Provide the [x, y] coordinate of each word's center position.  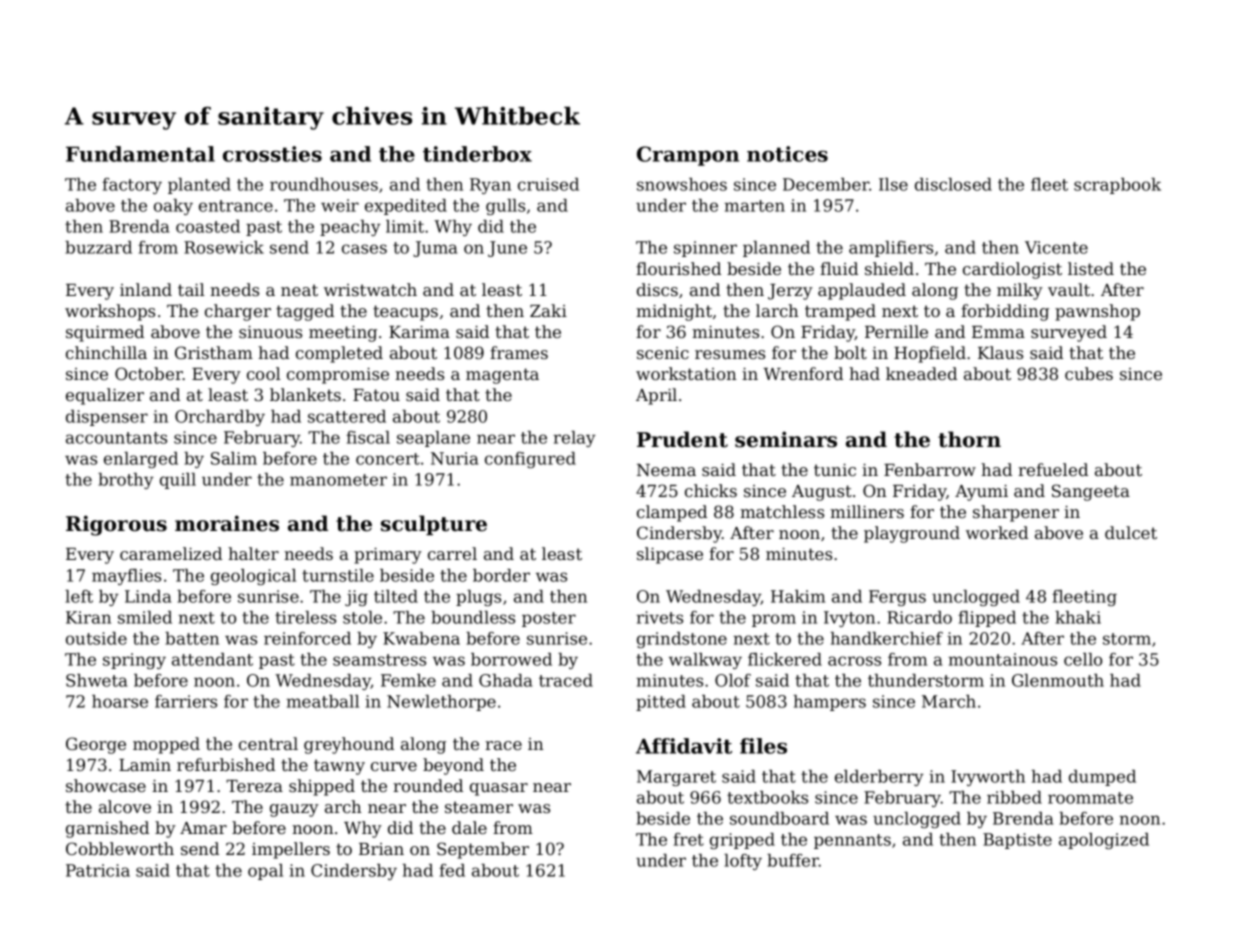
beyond [453, 766]
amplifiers [891, 249]
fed [452, 870]
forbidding [1005, 312]
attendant [212, 659]
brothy [126, 481]
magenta [502, 376]
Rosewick [224, 247]
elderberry [879, 778]
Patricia [98, 870]
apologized [1104, 841]
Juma [435, 249]
